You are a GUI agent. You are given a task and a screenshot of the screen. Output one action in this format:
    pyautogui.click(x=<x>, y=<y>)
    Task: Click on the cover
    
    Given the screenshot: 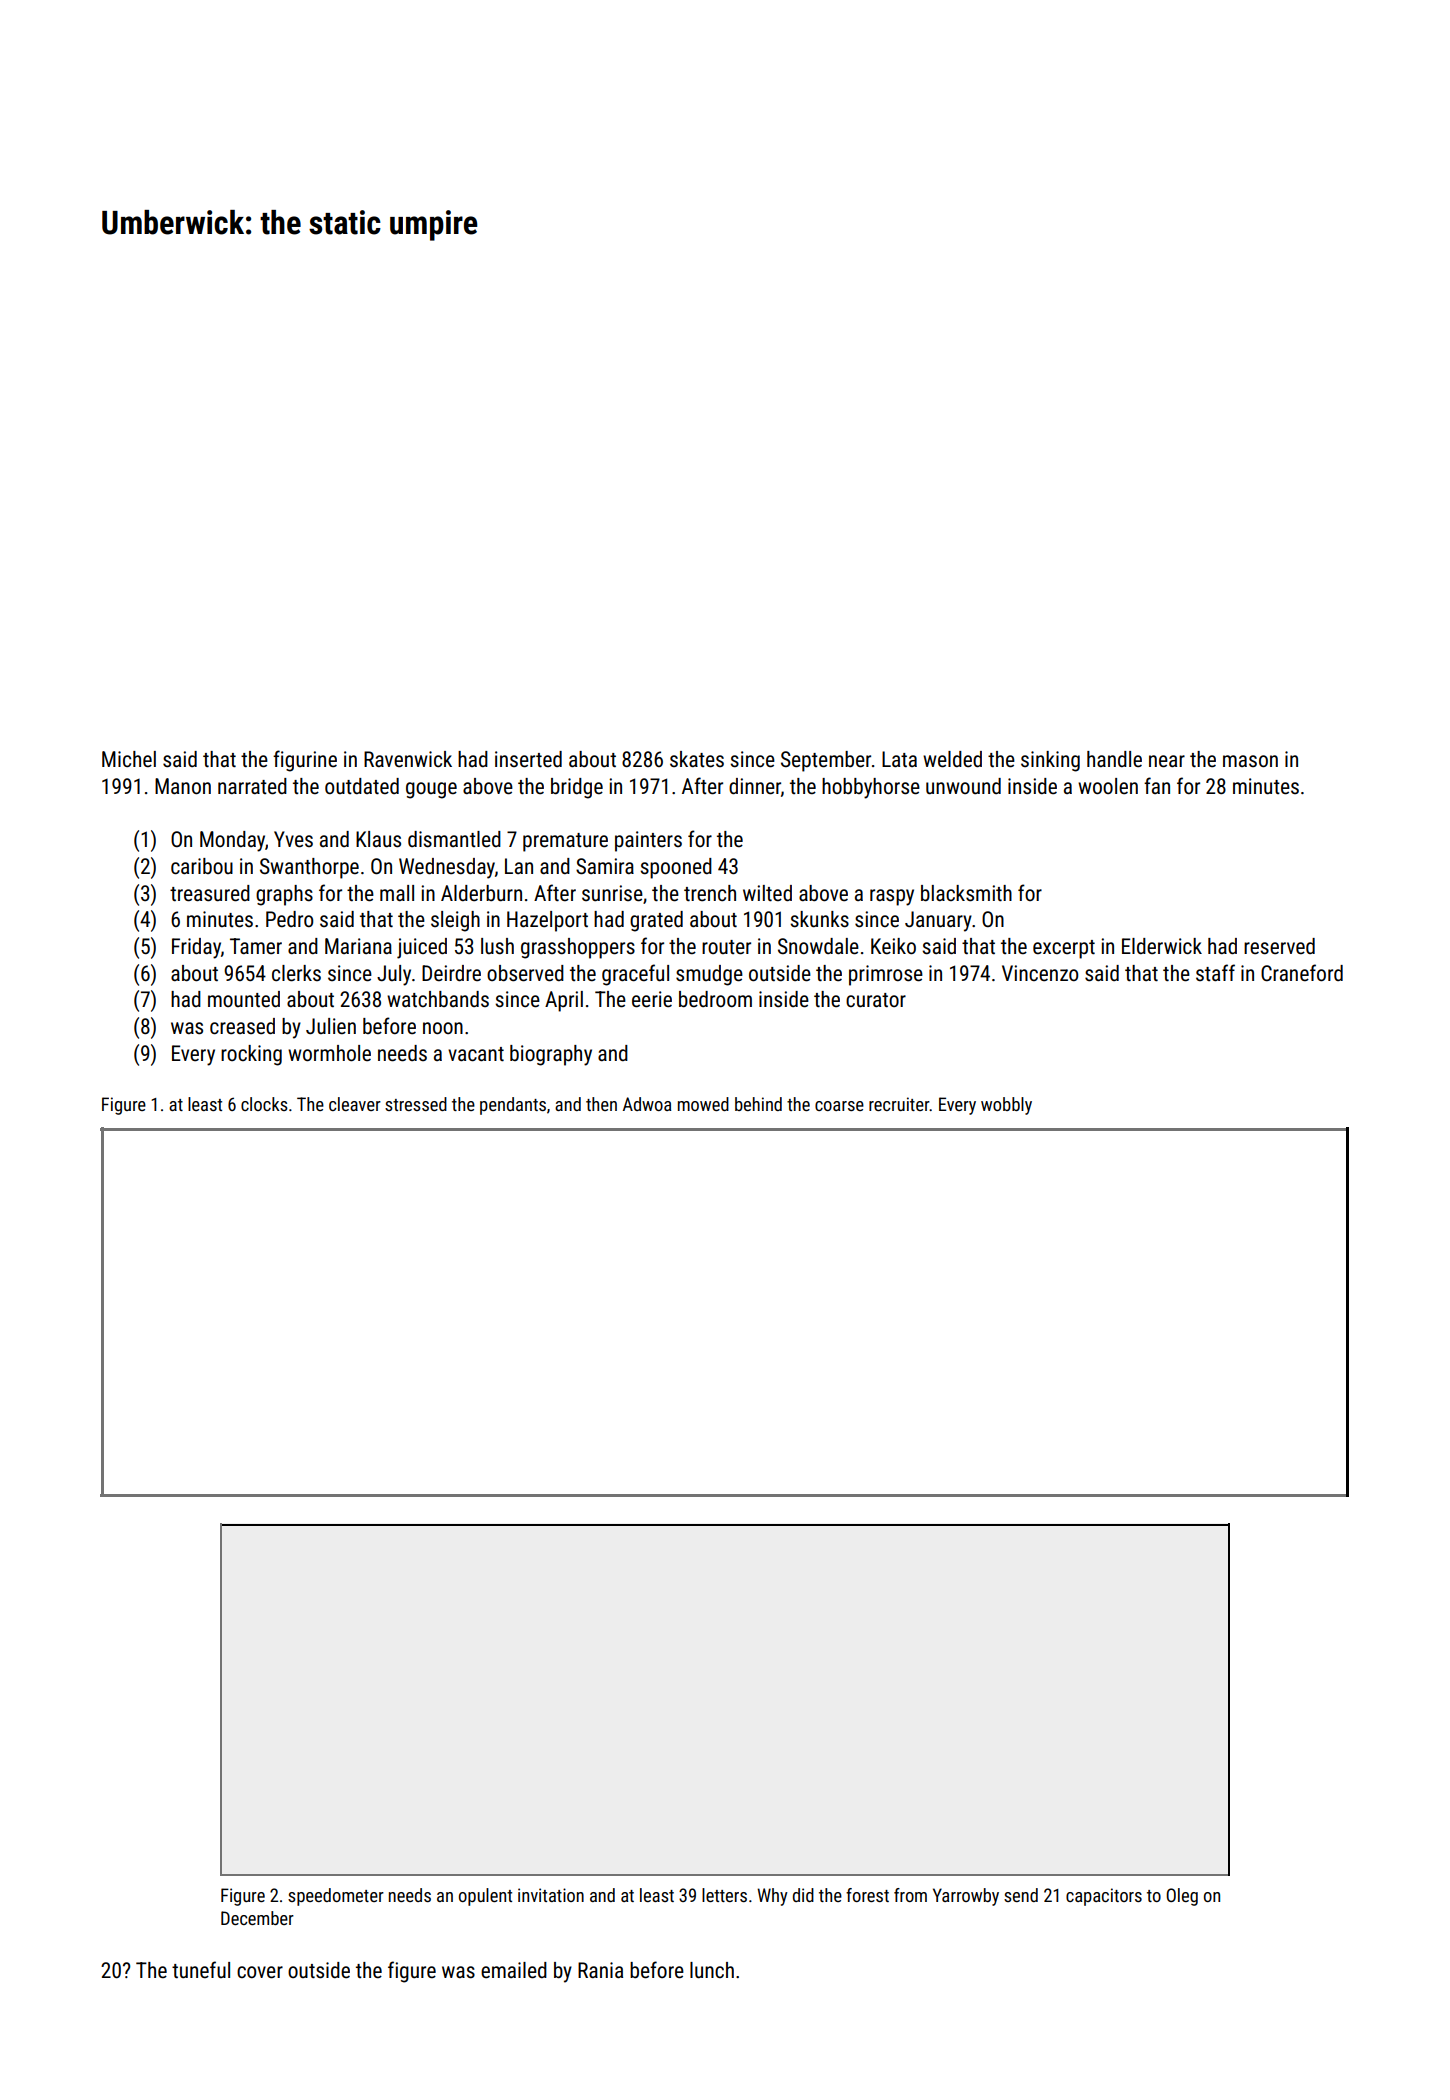 What is the action you would take?
    pyautogui.click(x=260, y=1972)
